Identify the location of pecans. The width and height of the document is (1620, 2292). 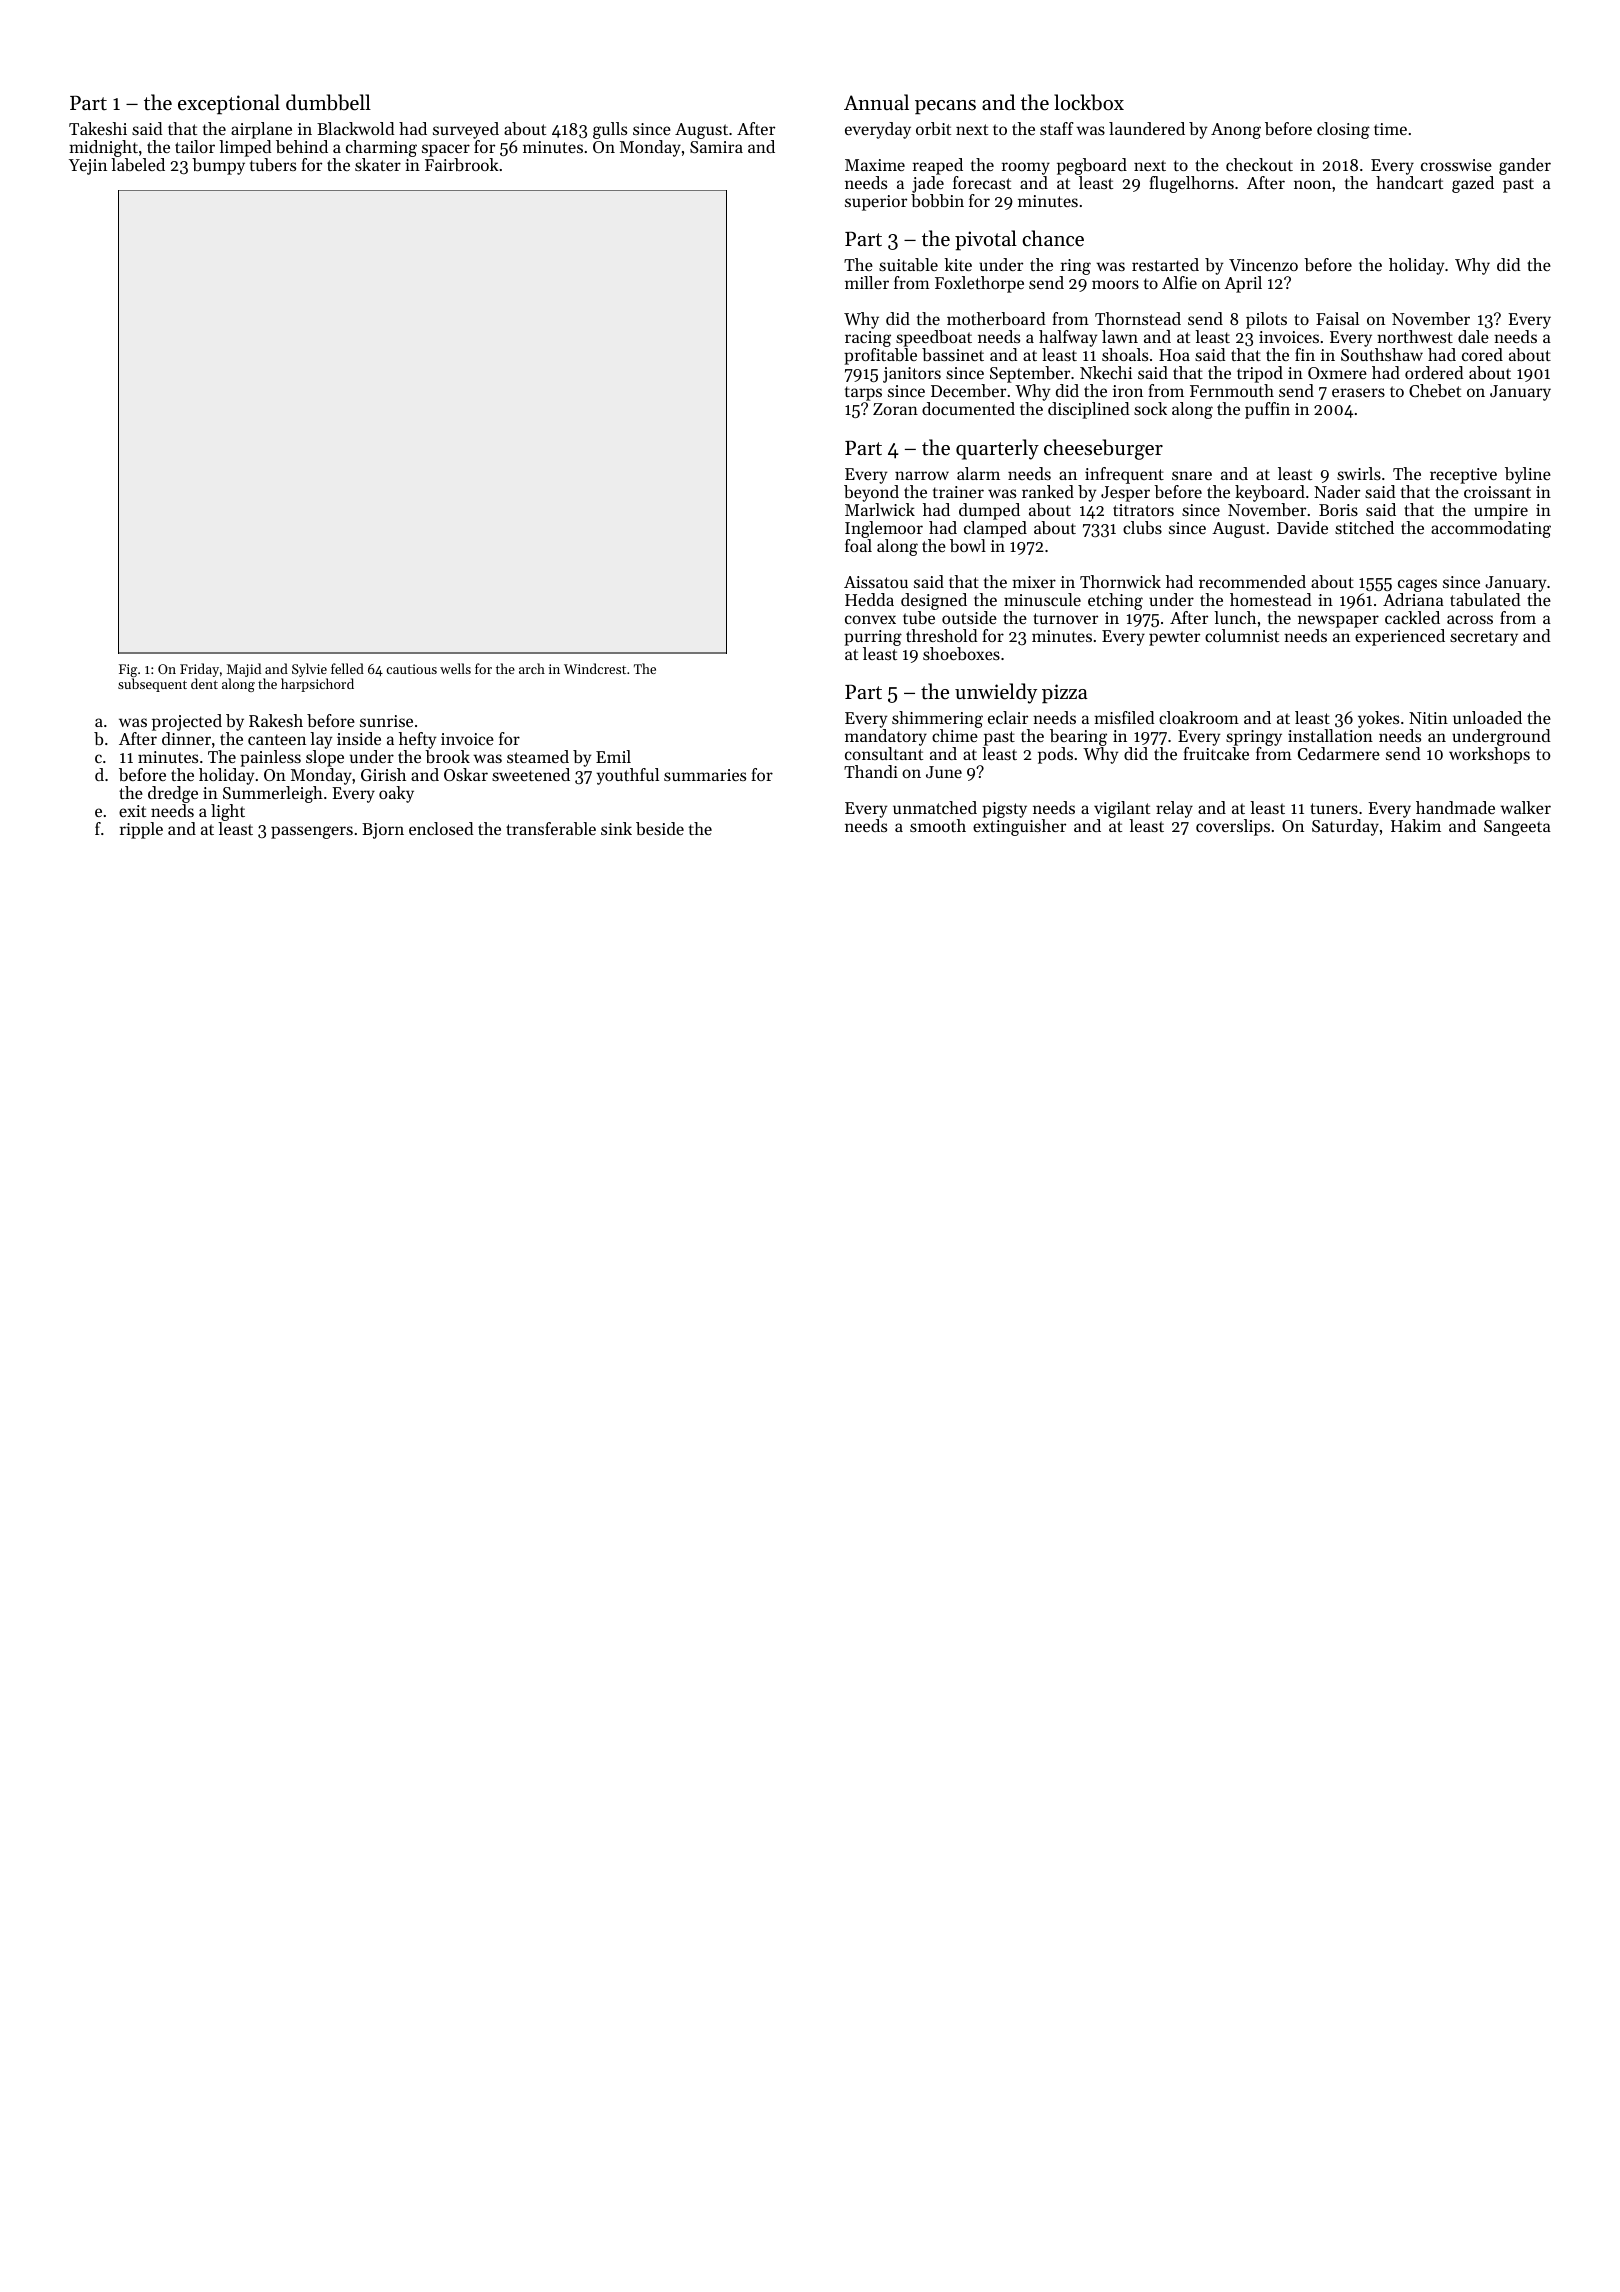
(945, 107).
